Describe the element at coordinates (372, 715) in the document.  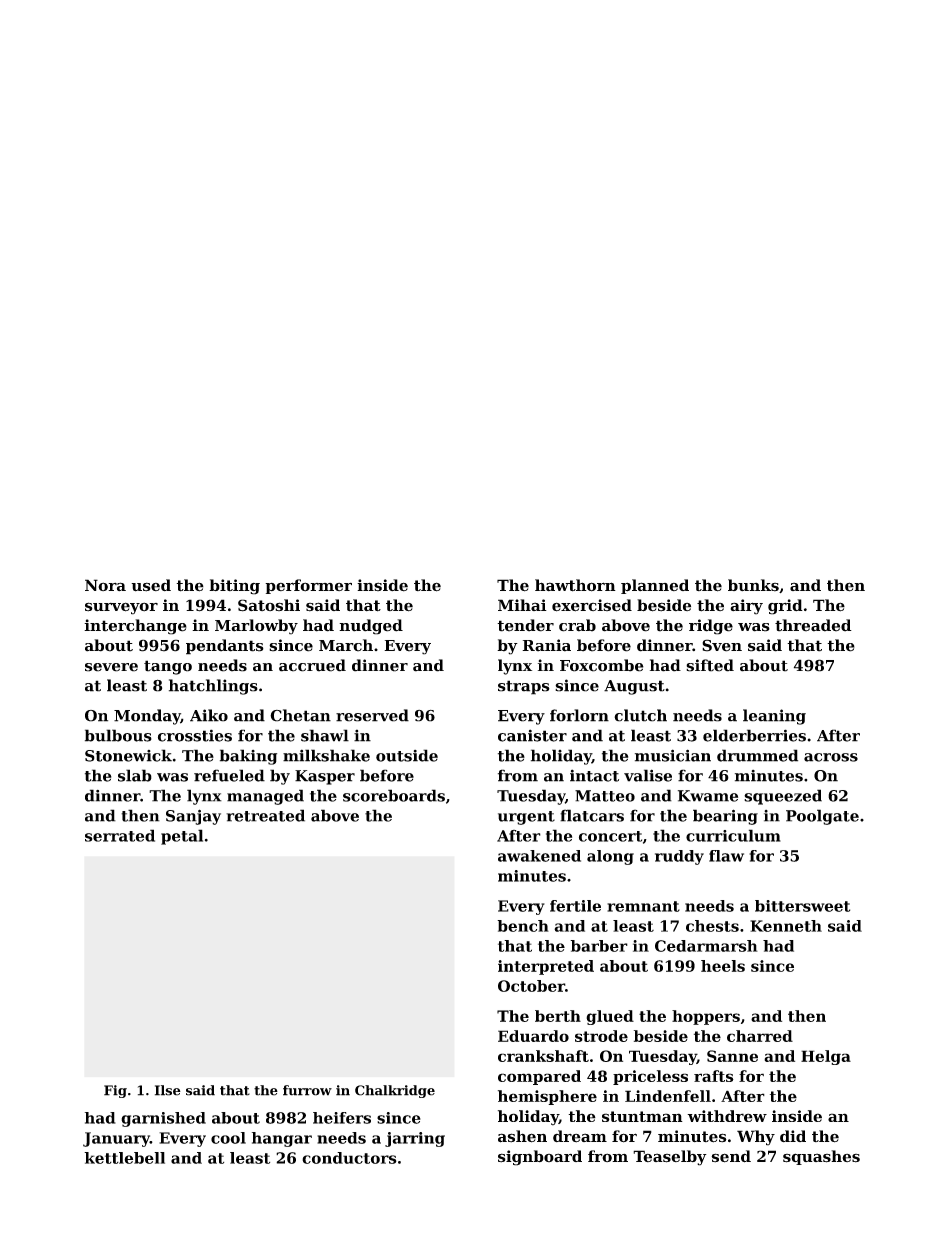
I see `reserved` at that location.
